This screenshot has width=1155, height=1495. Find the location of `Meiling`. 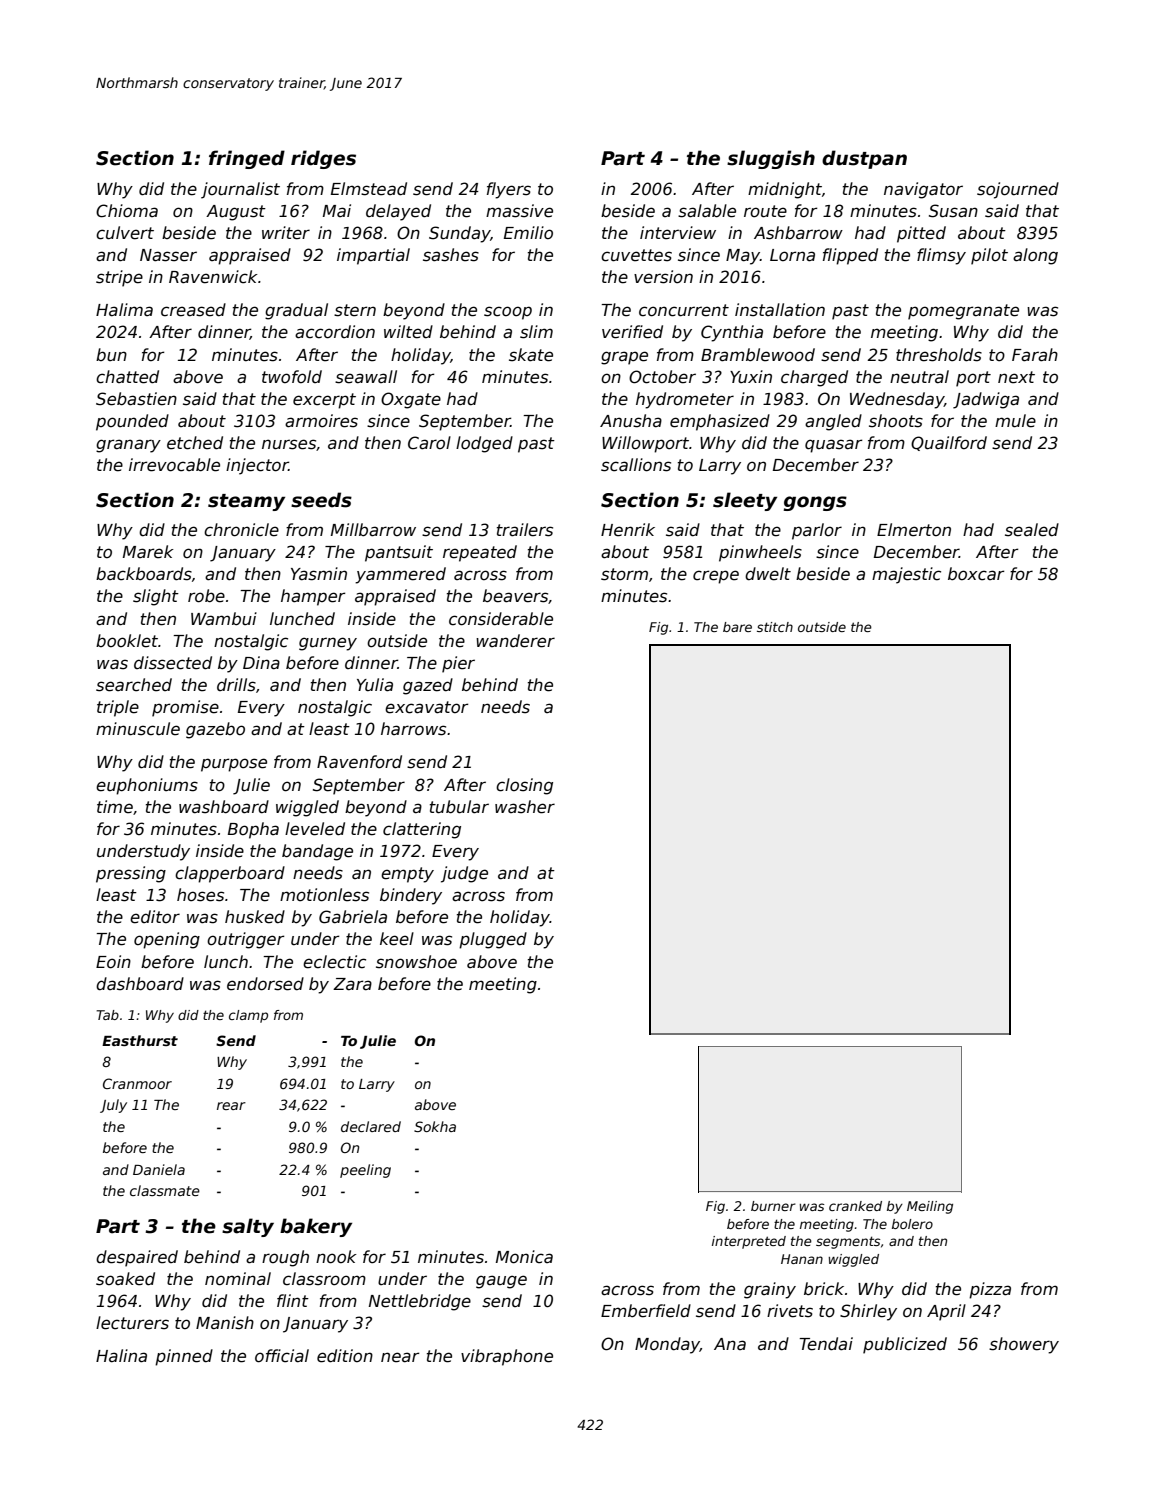

Meiling is located at coordinates (930, 1207).
